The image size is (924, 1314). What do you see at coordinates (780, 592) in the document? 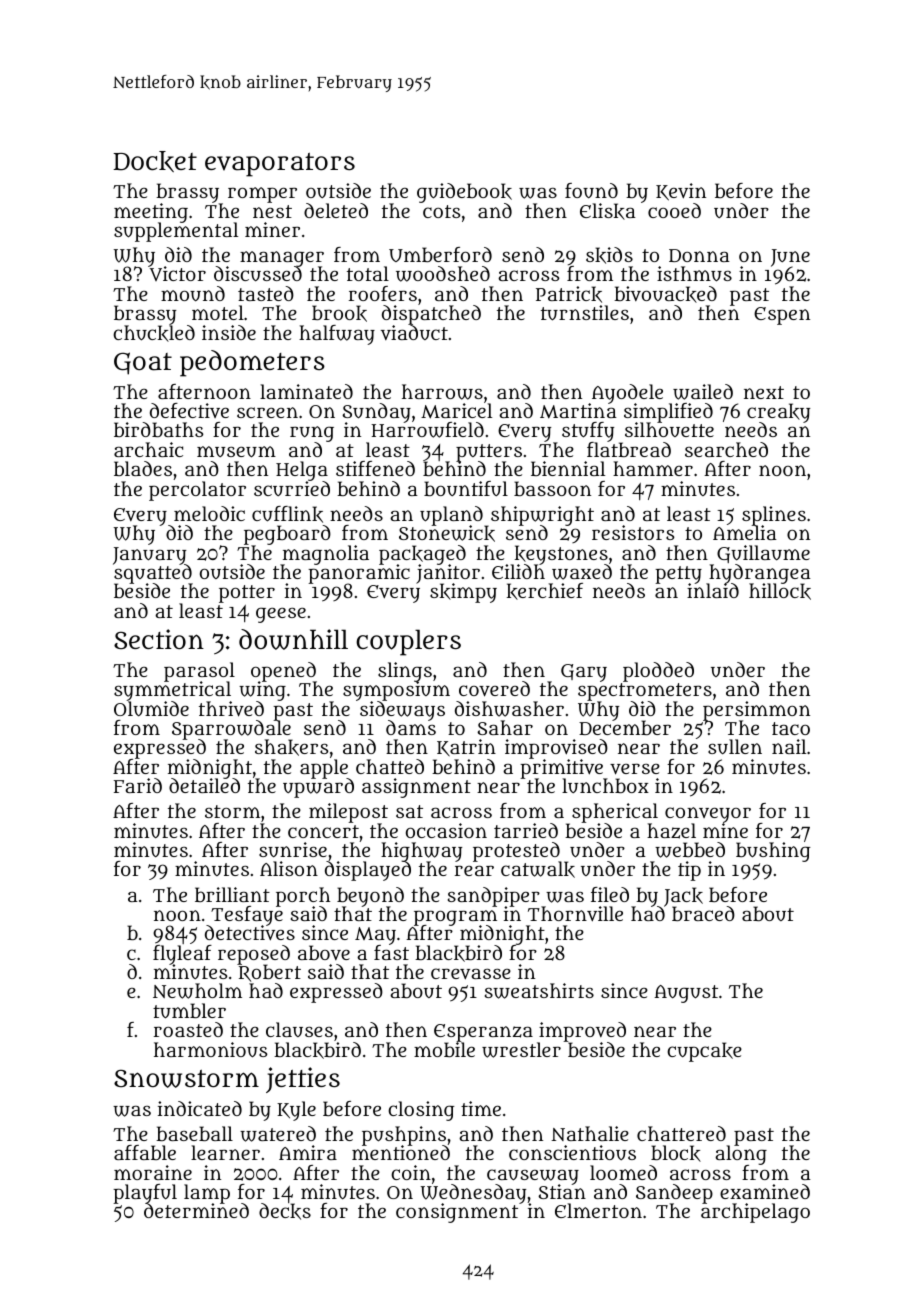
I see `hillock` at bounding box center [780, 592].
